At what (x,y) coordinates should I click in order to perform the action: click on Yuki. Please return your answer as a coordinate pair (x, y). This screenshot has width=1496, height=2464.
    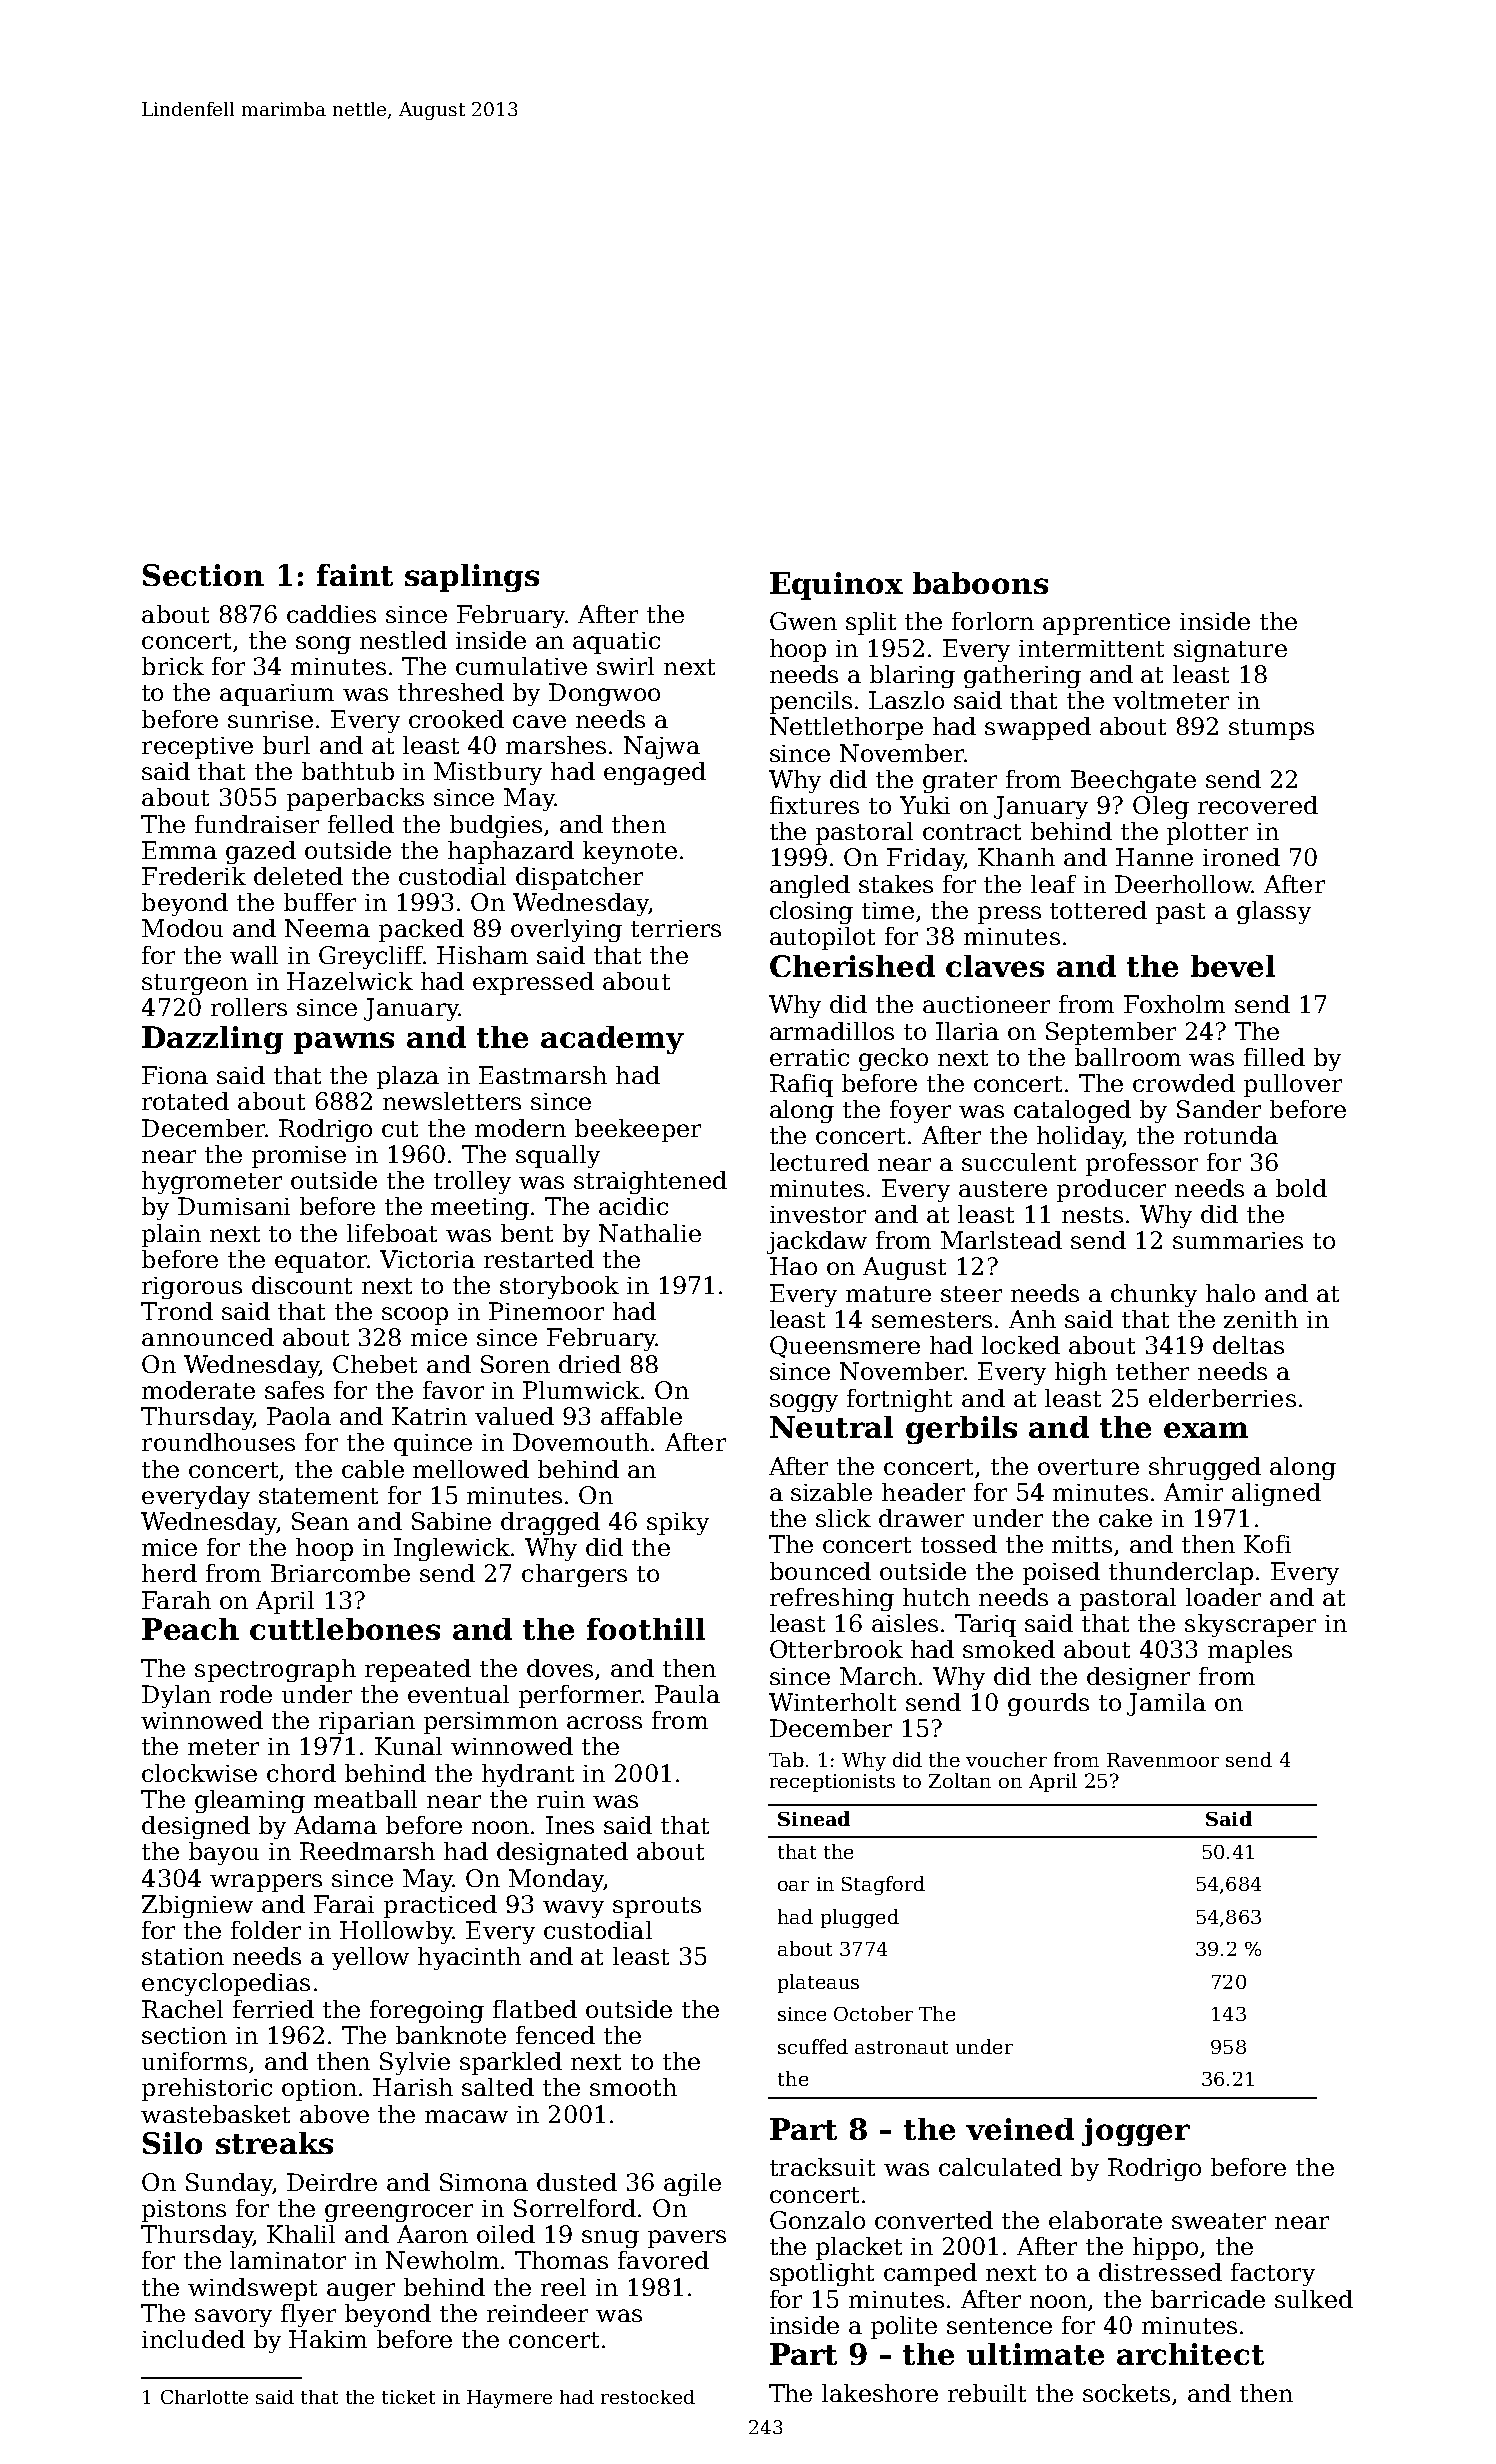
    Looking at the image, I should click on (925, 805).
